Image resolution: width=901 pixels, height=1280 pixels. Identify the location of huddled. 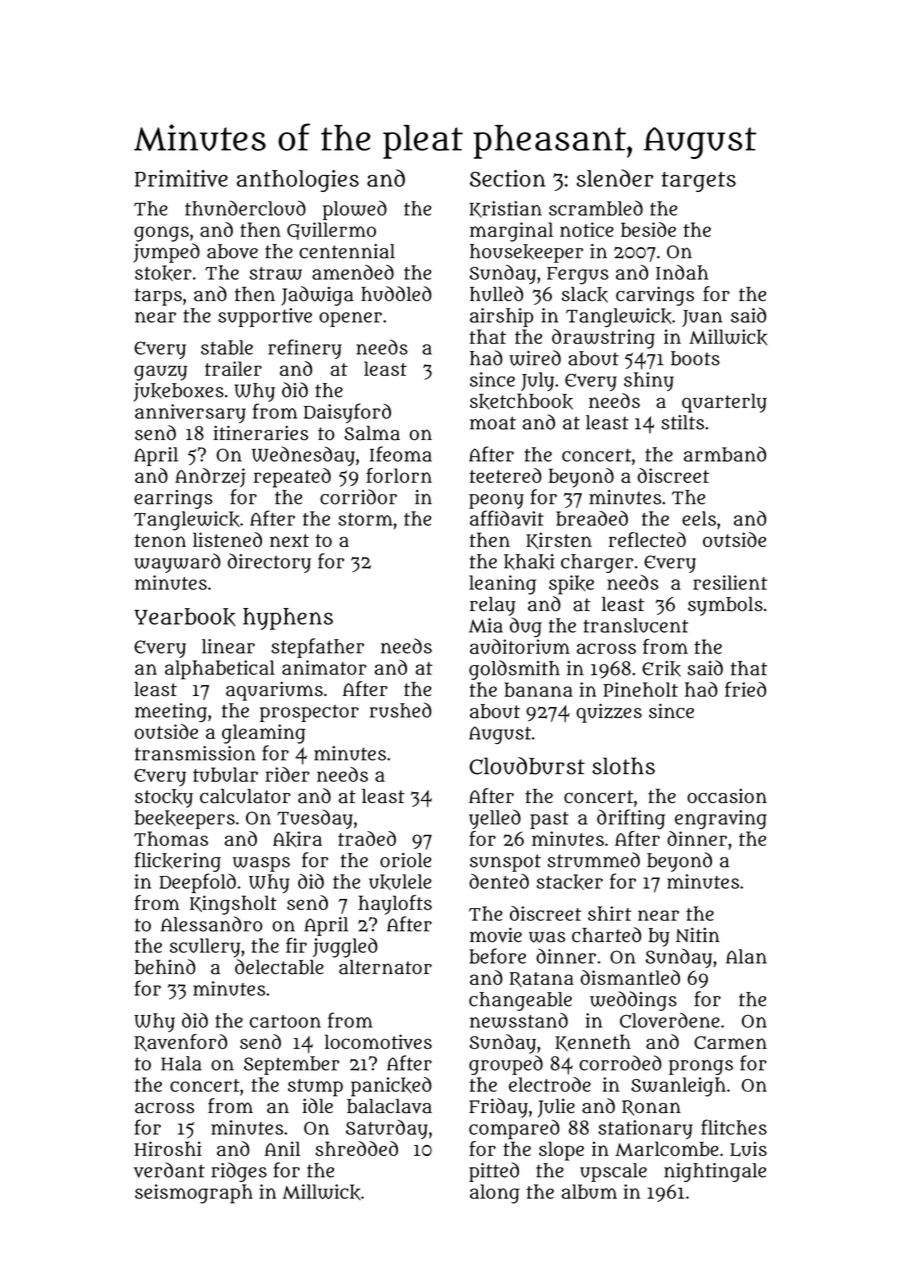
(396, 294).
